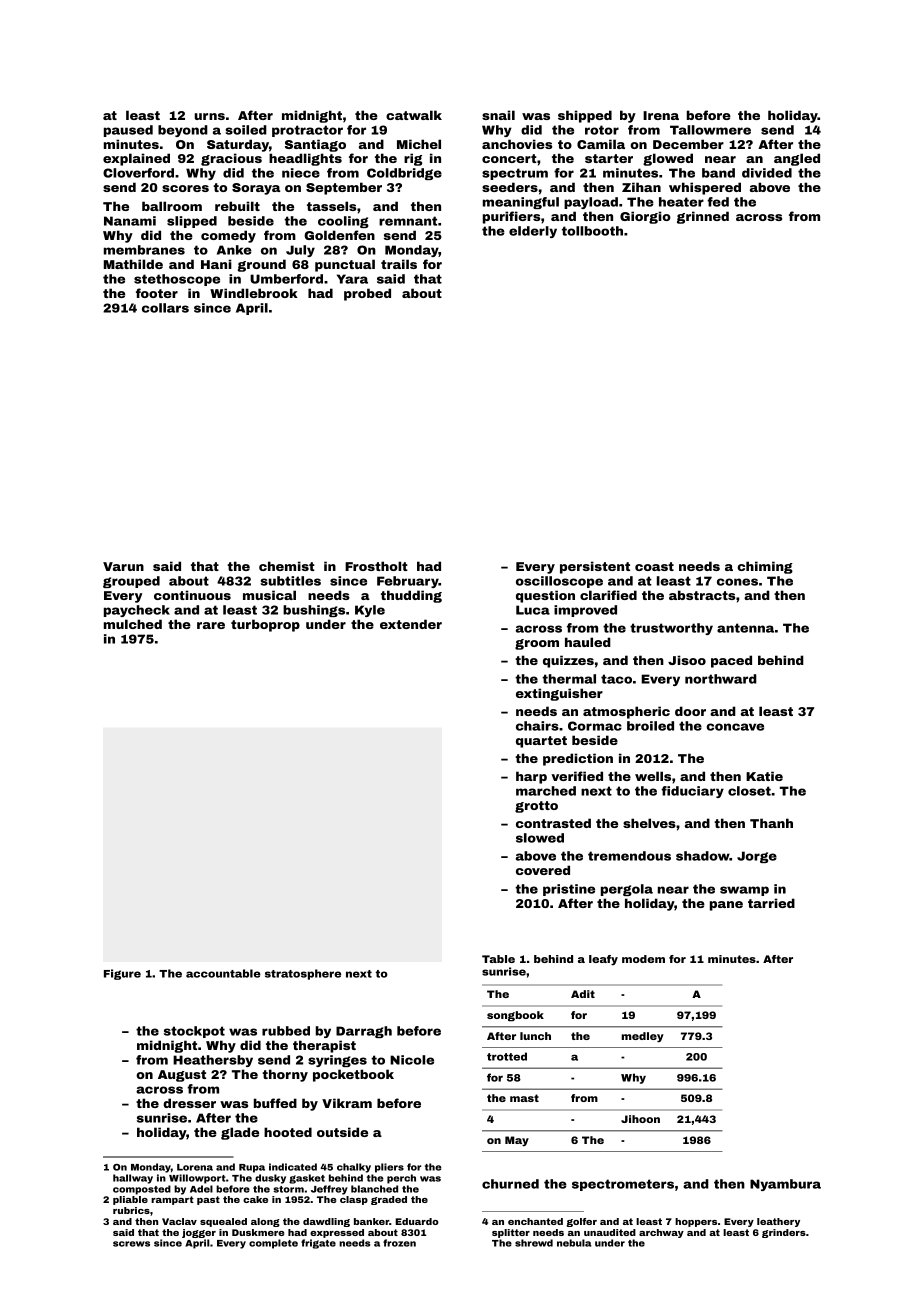  Describe the element at coordinates (123, 566) in the image. I see `Varun` at that location.
